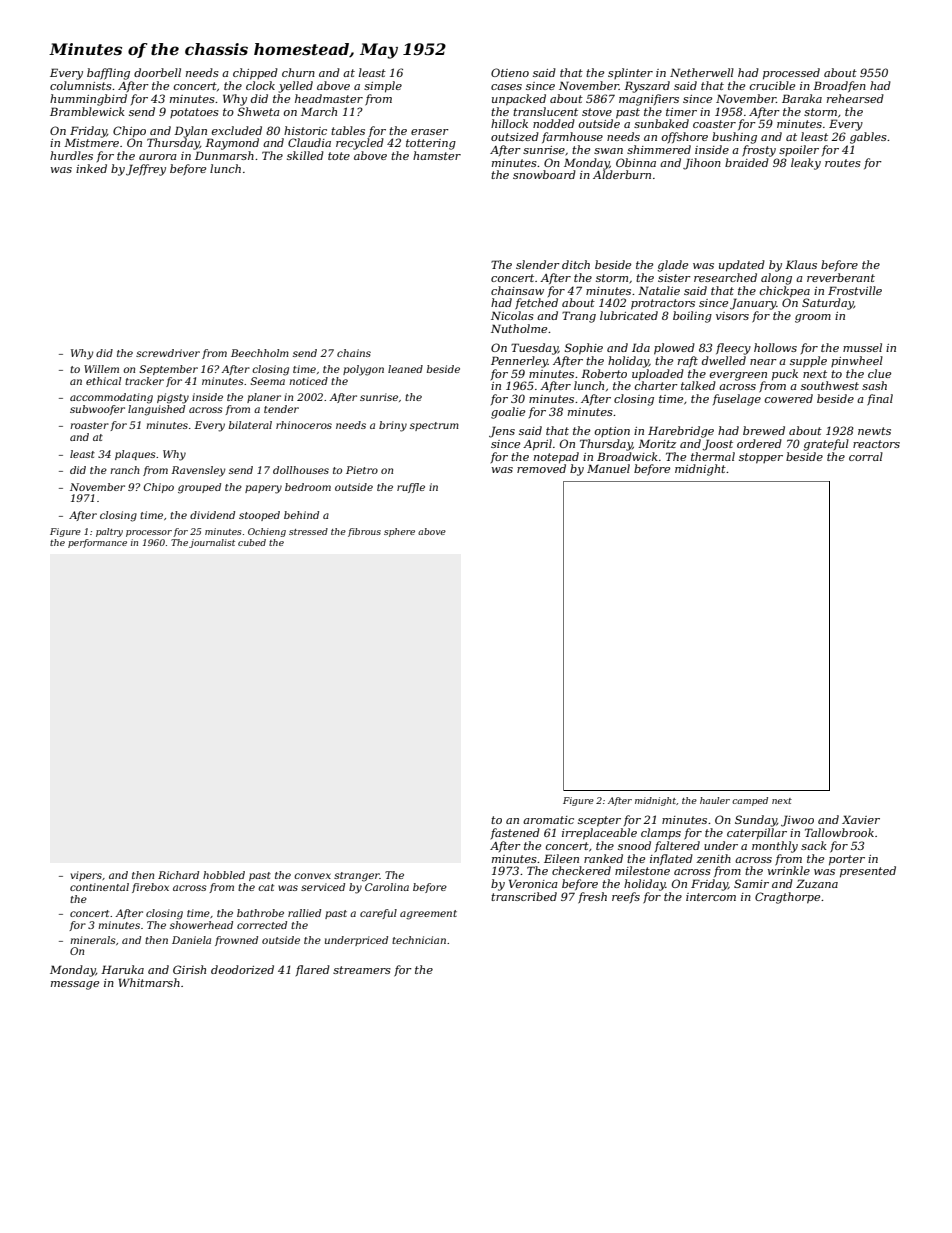  What do you see at coordinates (419, 940) in the image?
I see `technician` at bounding box center [419, 940].
